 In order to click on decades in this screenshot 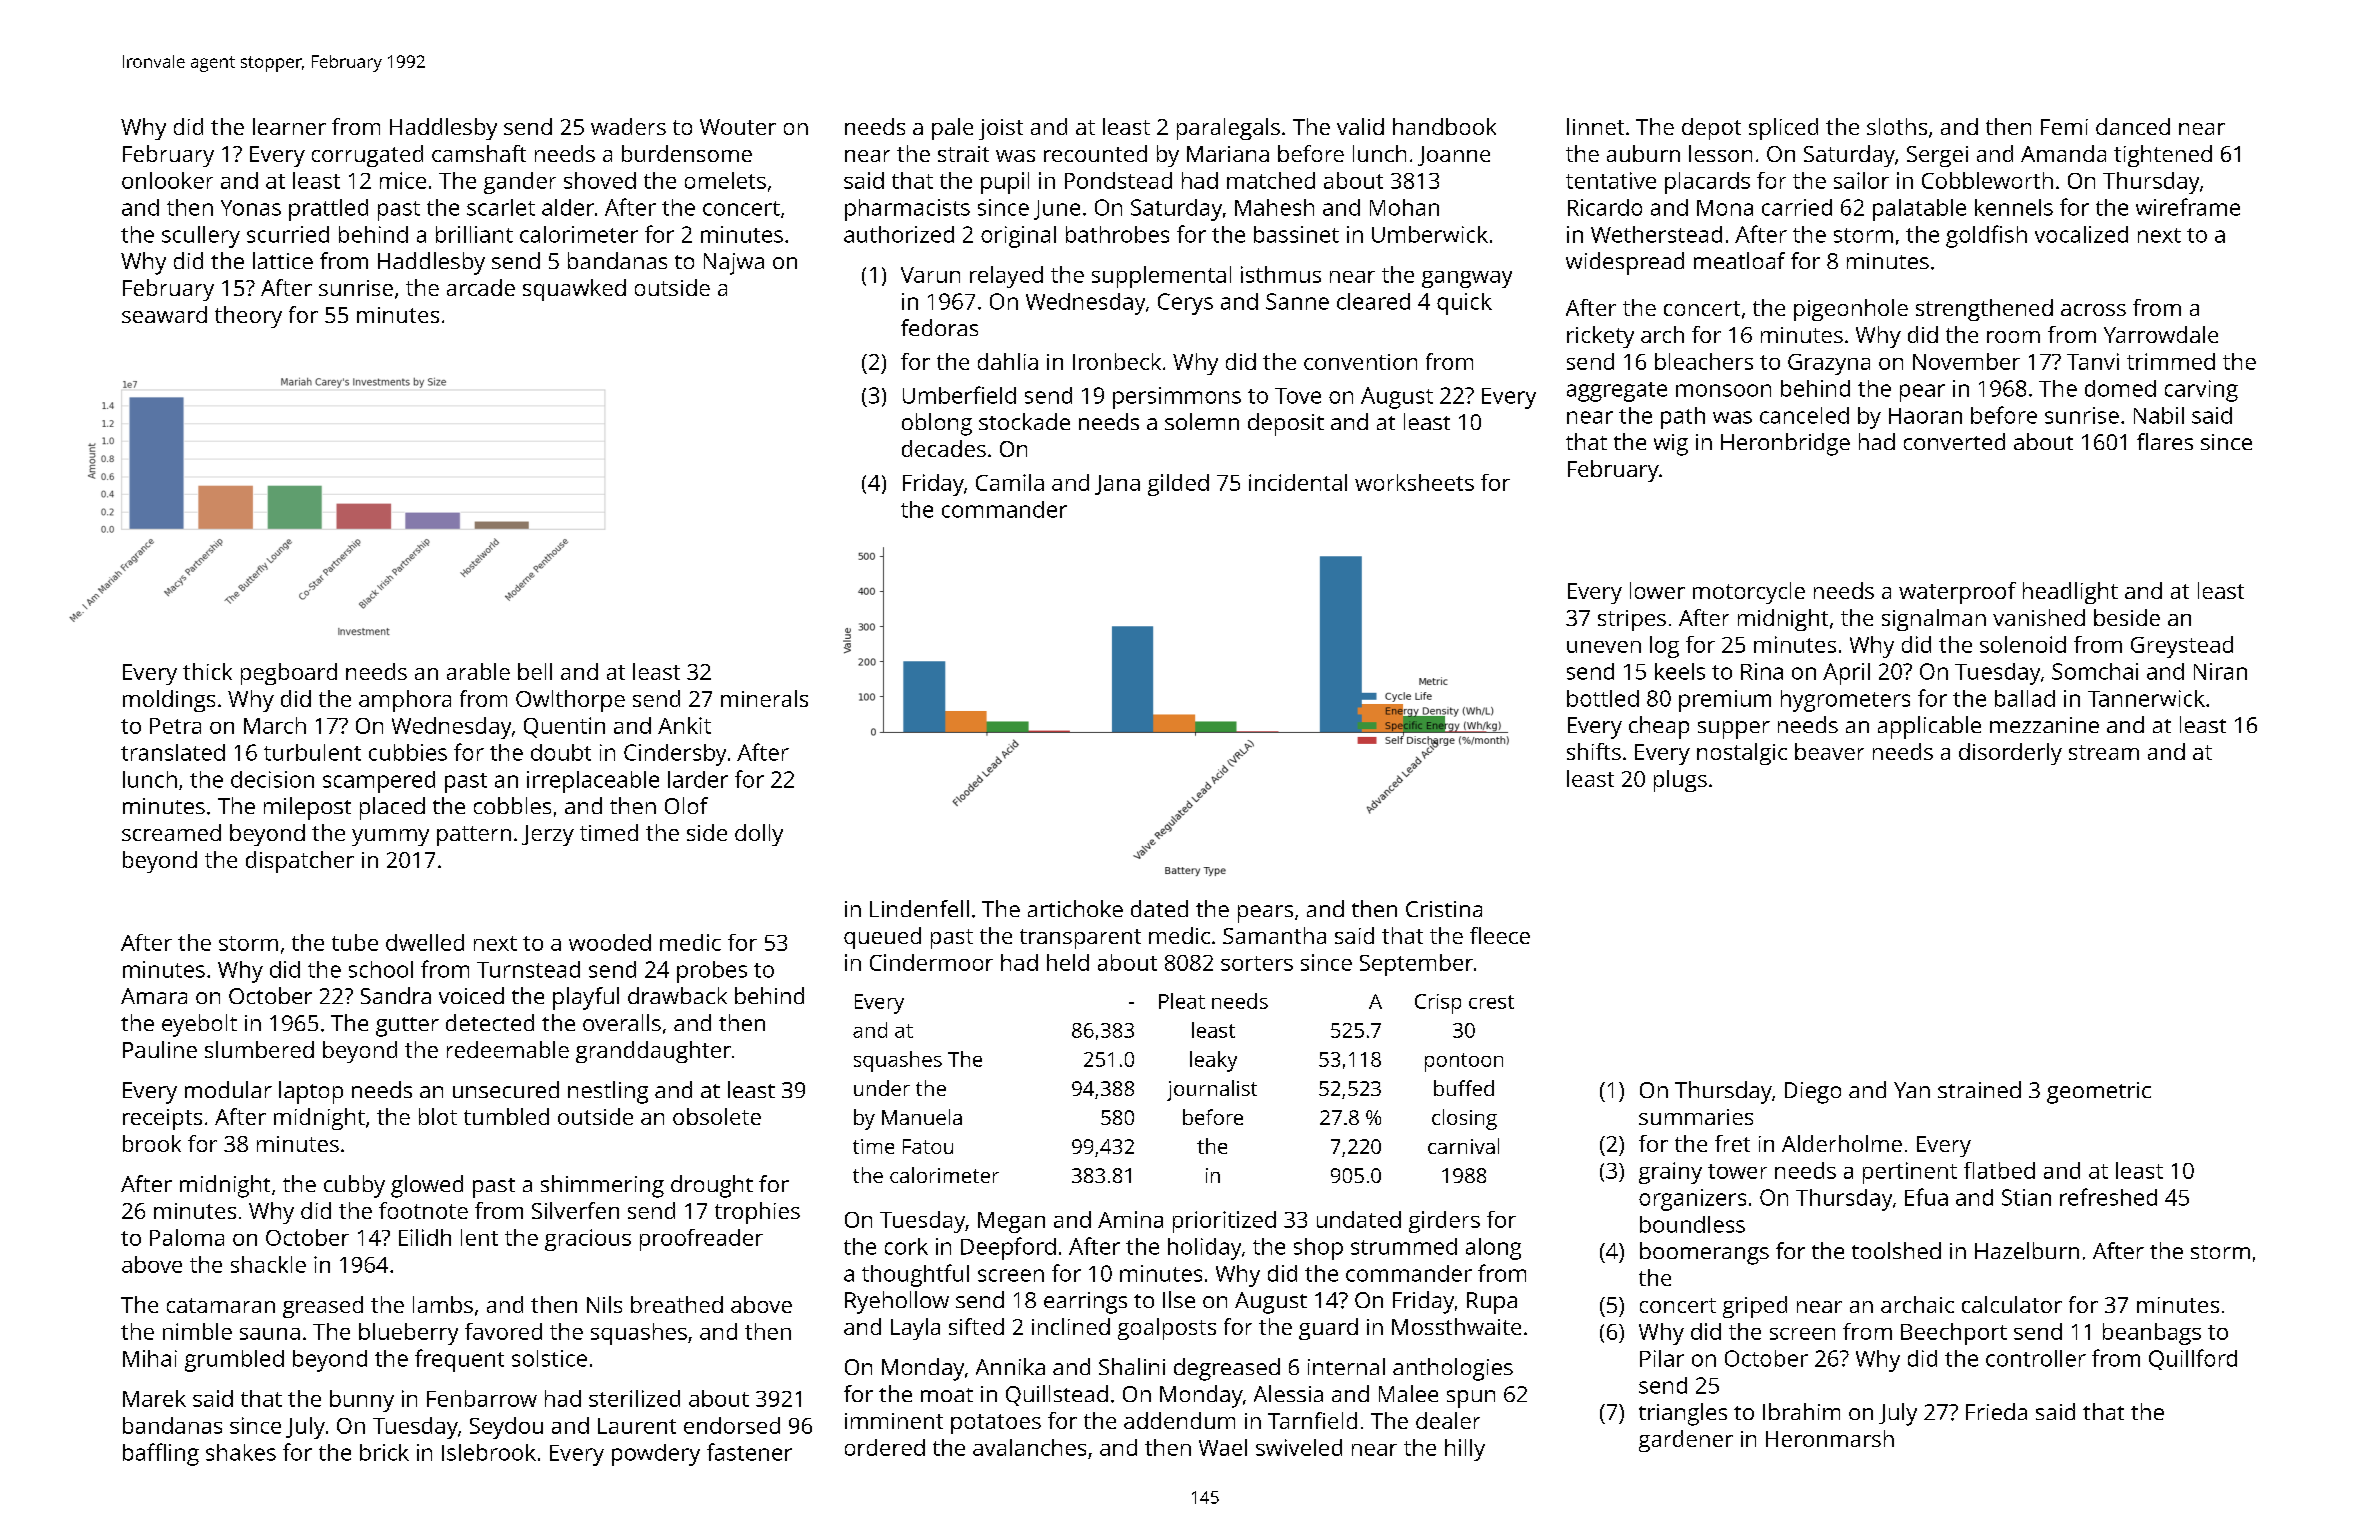, I will do `click(944, 448)`.
